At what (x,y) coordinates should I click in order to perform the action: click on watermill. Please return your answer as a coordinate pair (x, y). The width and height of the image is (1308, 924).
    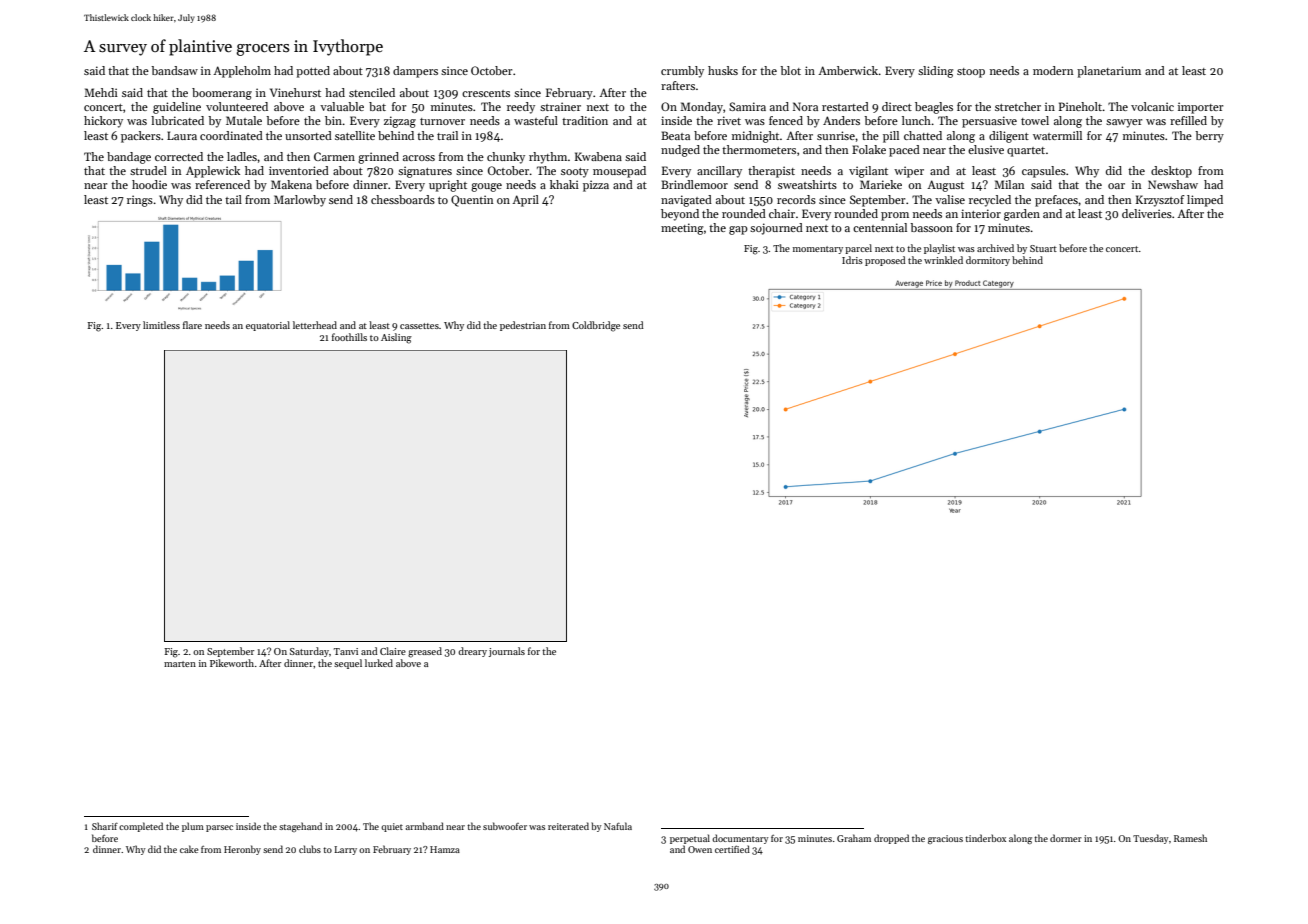
    Looking at the image, I should click on (1057, 135).
